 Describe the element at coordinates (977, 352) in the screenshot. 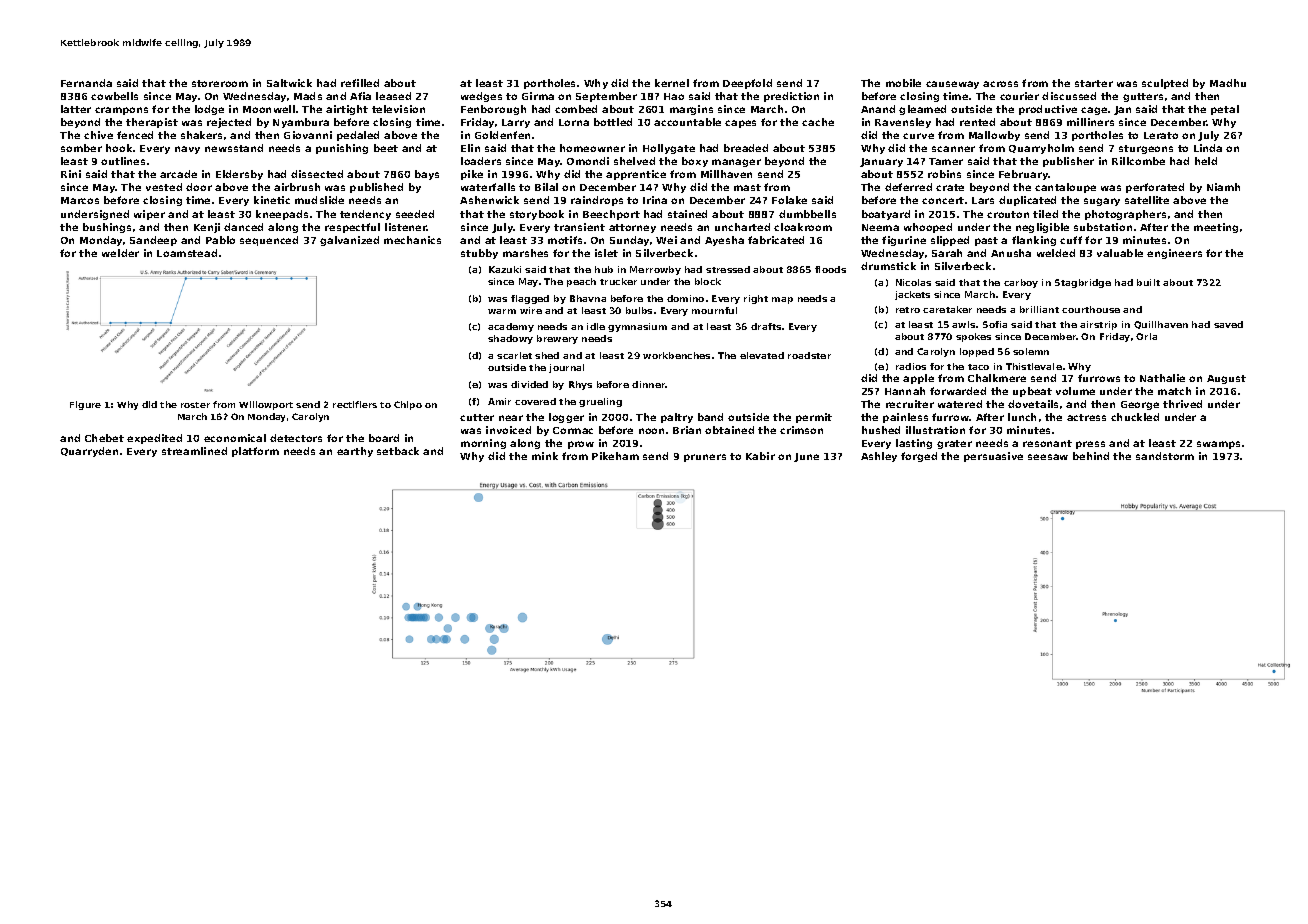

I see `lopped` at that location.
